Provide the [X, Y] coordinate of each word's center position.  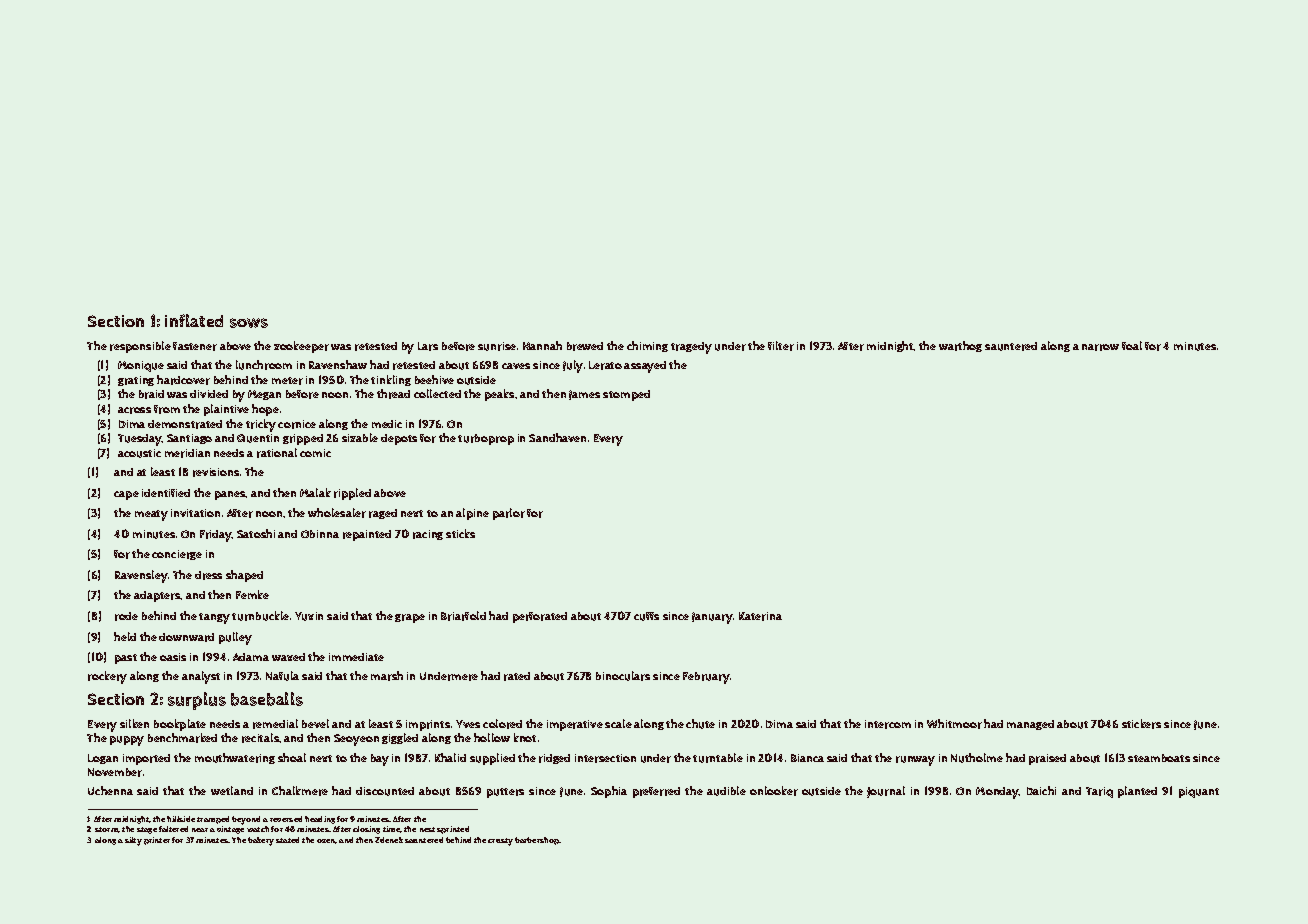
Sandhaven [557, 437]
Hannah [542, 345]
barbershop [537, 841]
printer [157, 841]
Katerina [760, 616]
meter [287, 381]
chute [700, 724]
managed [1030, 725]
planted [1137, 792]
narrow [1100, 347]
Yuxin [309, 616]
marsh [387, 676]
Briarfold [463, 616]
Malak [315, 492]
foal [1132, 345]
